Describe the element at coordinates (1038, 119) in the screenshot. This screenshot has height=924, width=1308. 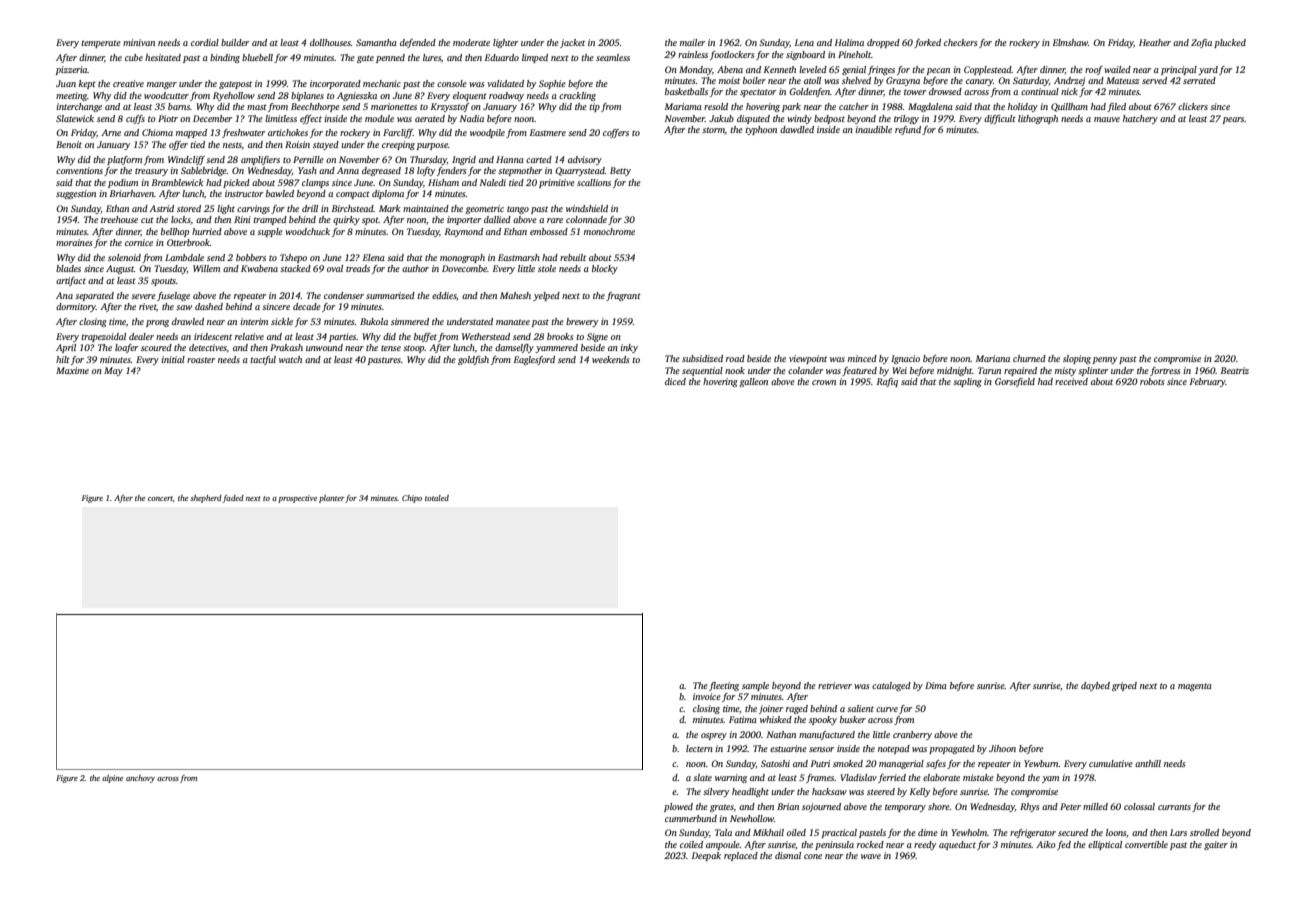
I see `lithograph` at that location.
